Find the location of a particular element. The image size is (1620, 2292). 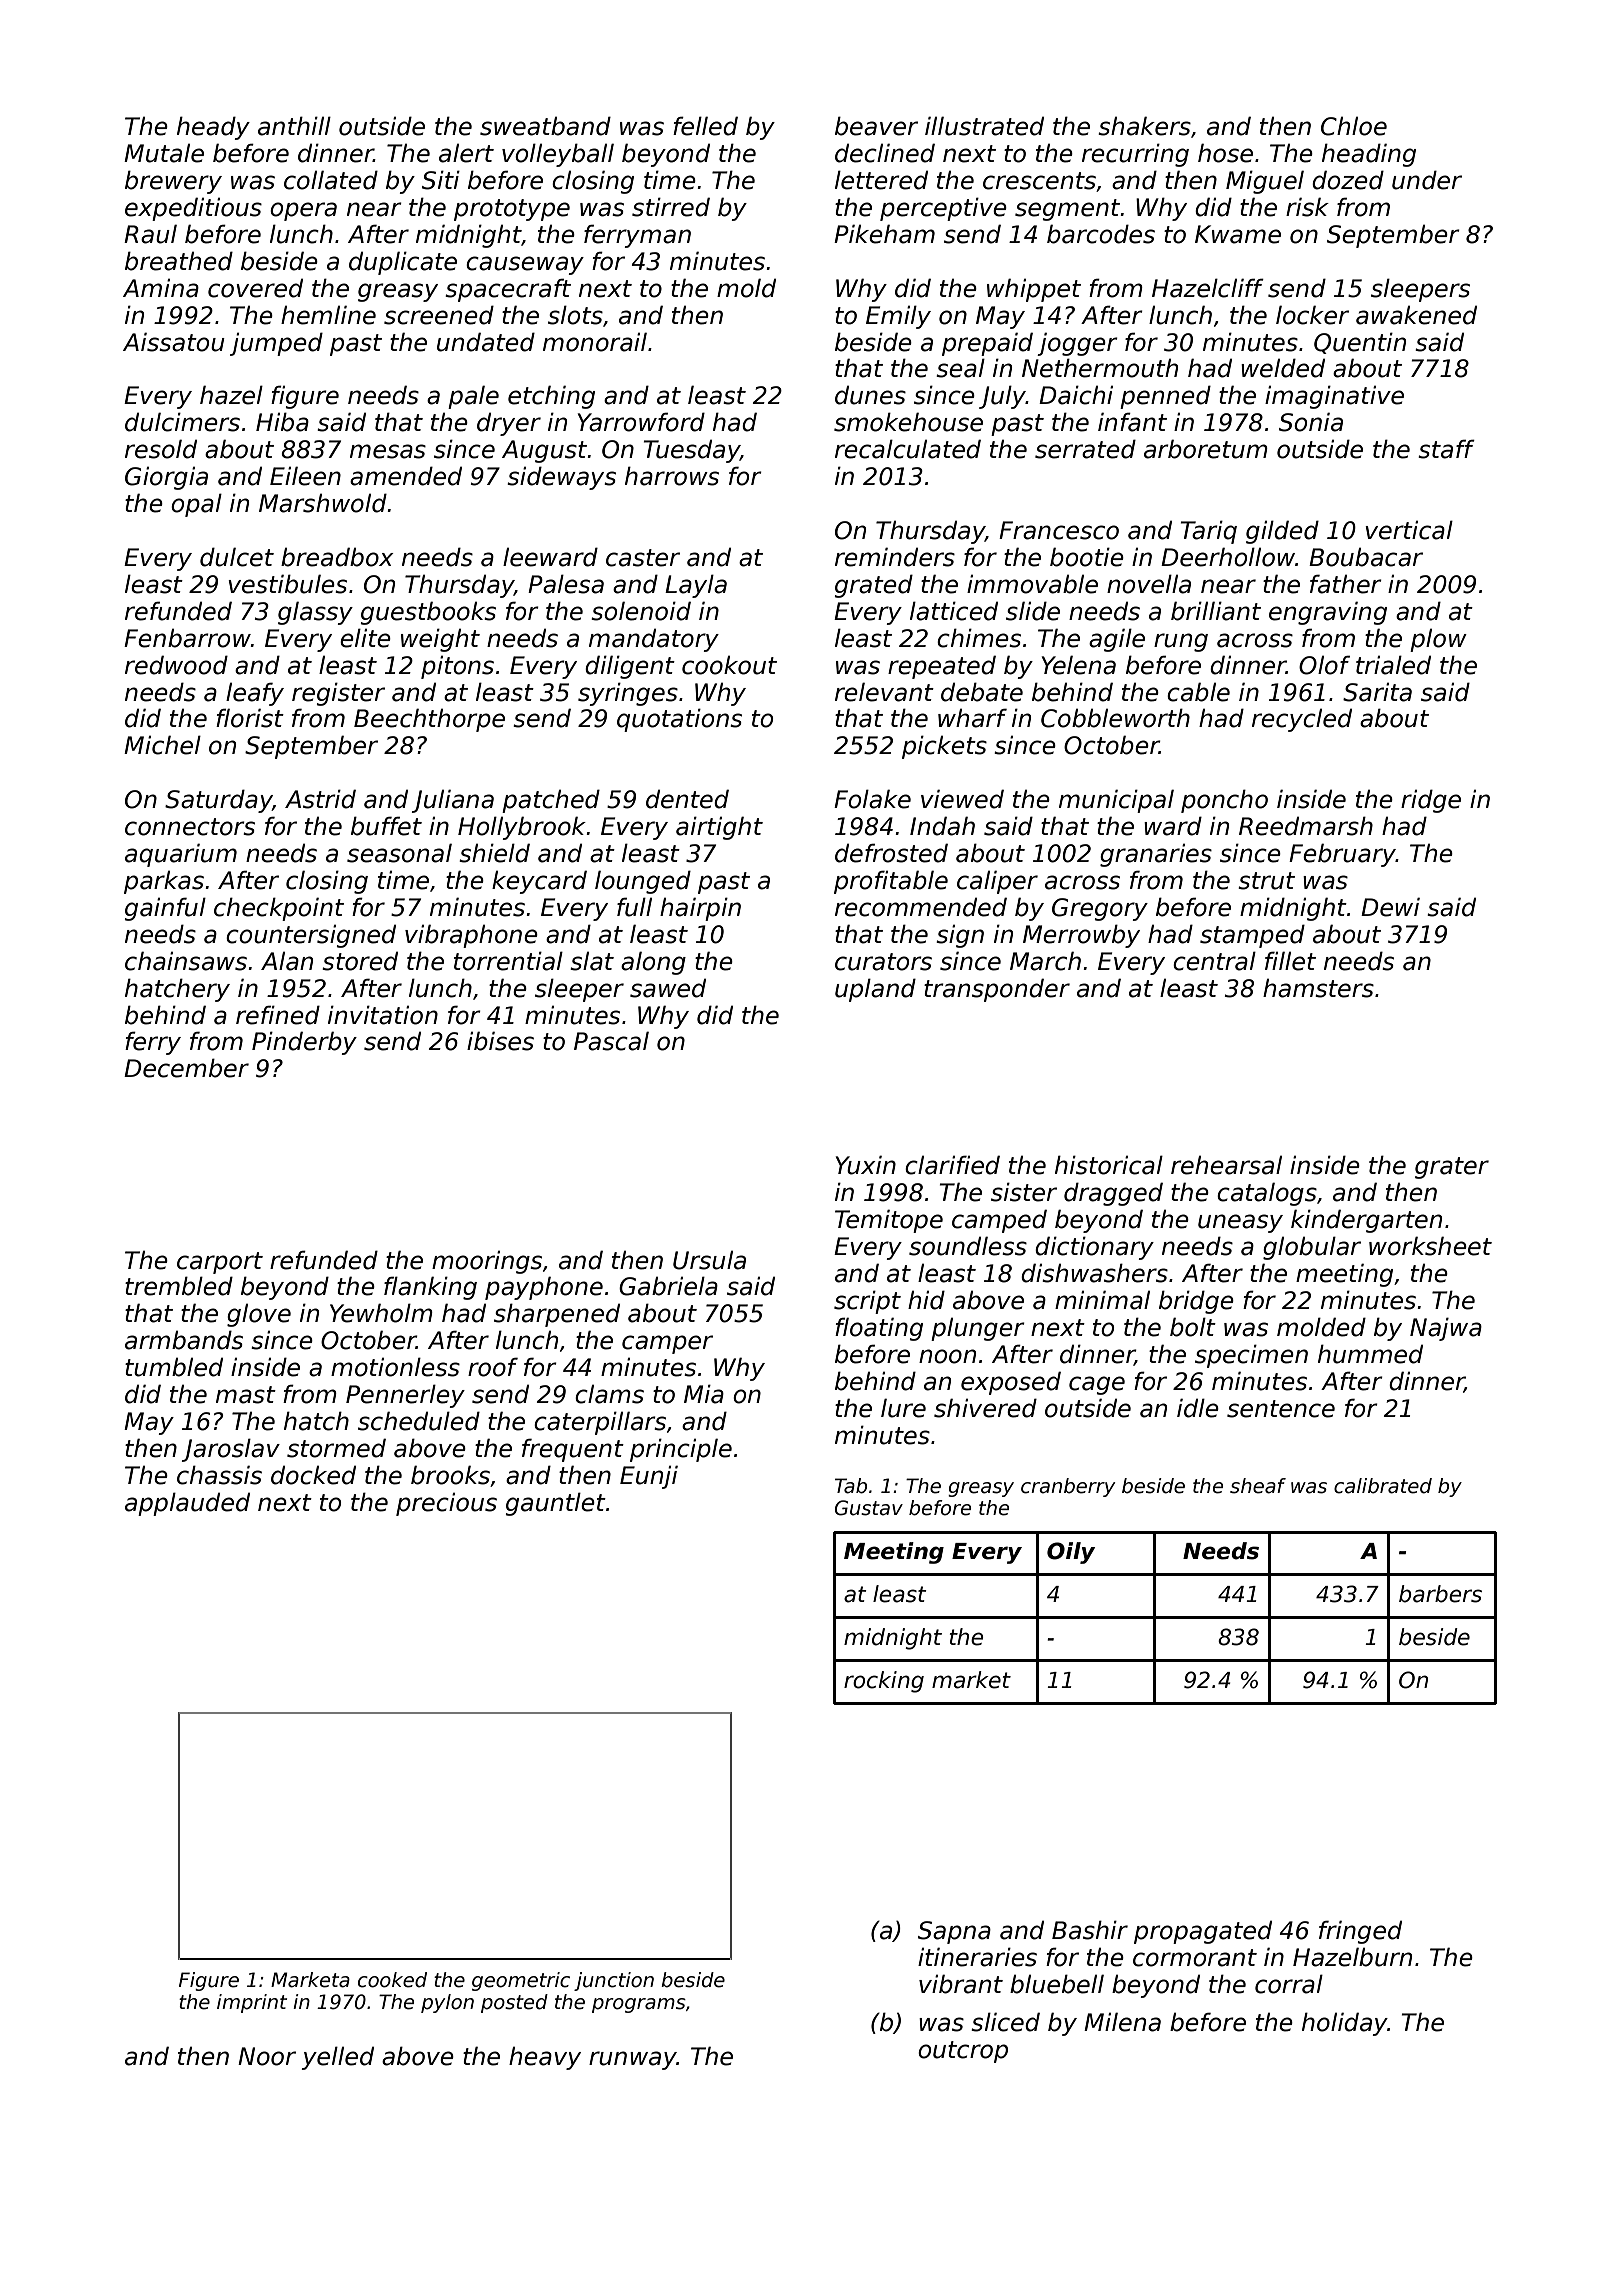

upland is located at coordinates (875, 990).
